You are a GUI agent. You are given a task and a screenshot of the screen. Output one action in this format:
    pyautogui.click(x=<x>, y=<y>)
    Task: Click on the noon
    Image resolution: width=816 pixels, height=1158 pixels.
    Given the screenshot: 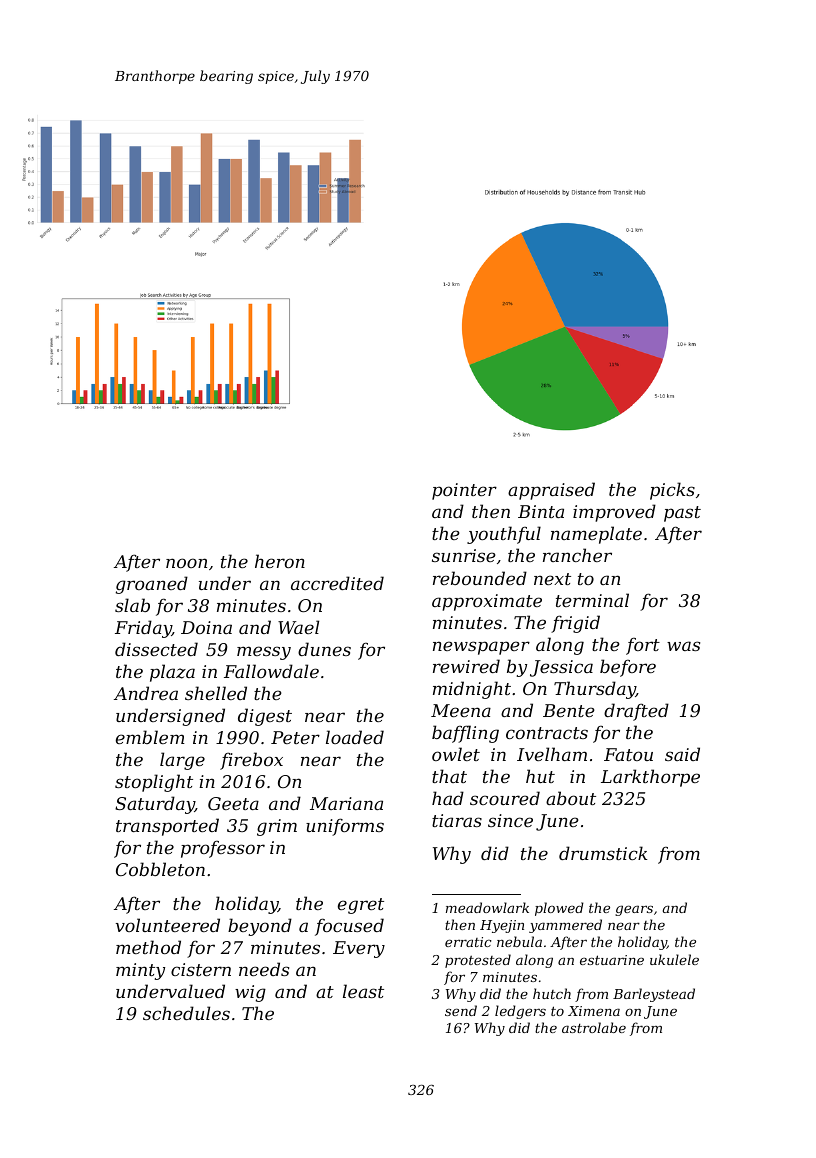 What is the action you would take?
    pyautogui.click(x=186, y=563)
